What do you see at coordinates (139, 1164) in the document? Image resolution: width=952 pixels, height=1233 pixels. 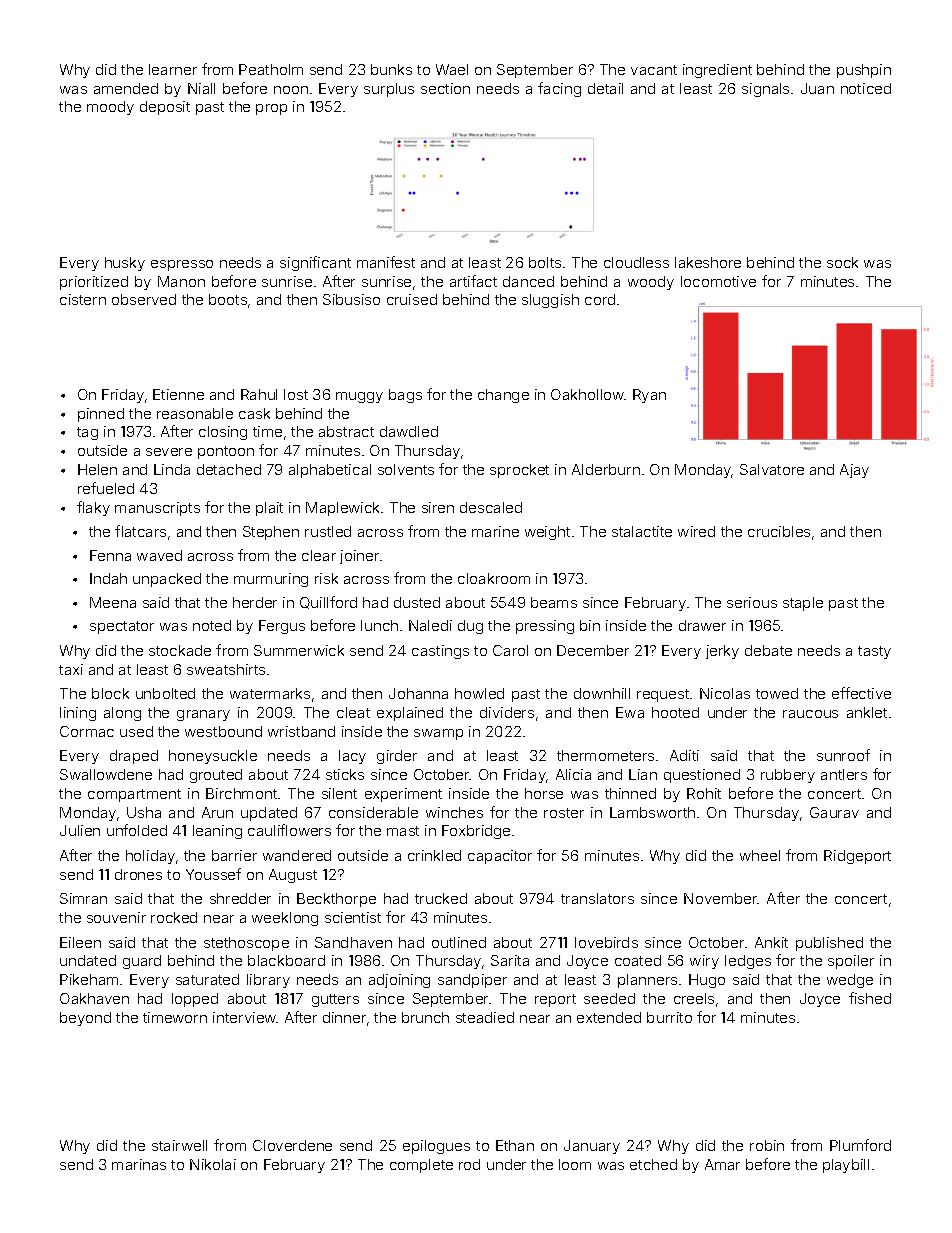 I see `marinas` at bounding box center [139, 1164].
